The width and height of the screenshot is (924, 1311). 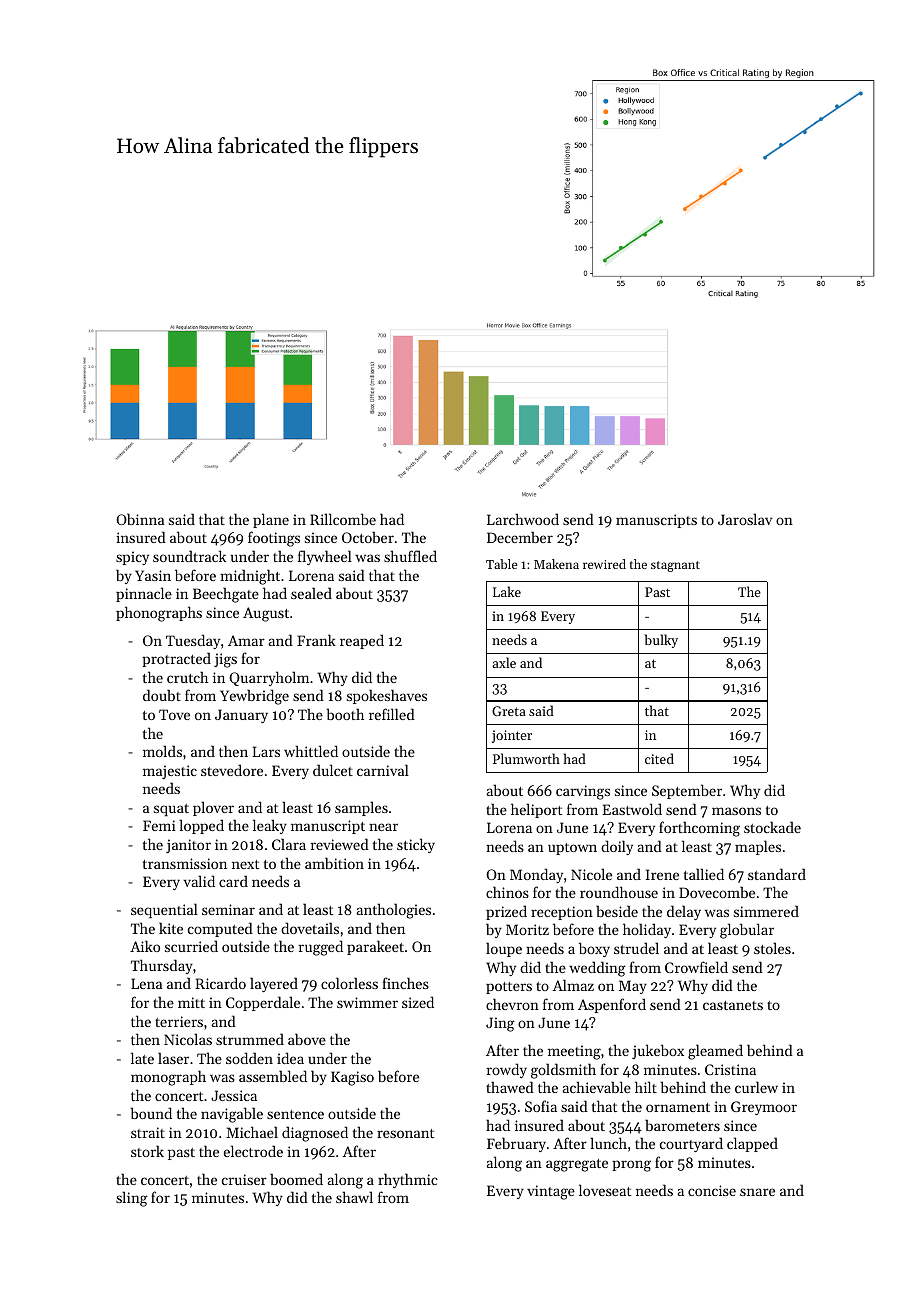 What do you see at coordinates (393, 911) in the screenshot?
I see `anthologies` at bounding box center [393, 911].
